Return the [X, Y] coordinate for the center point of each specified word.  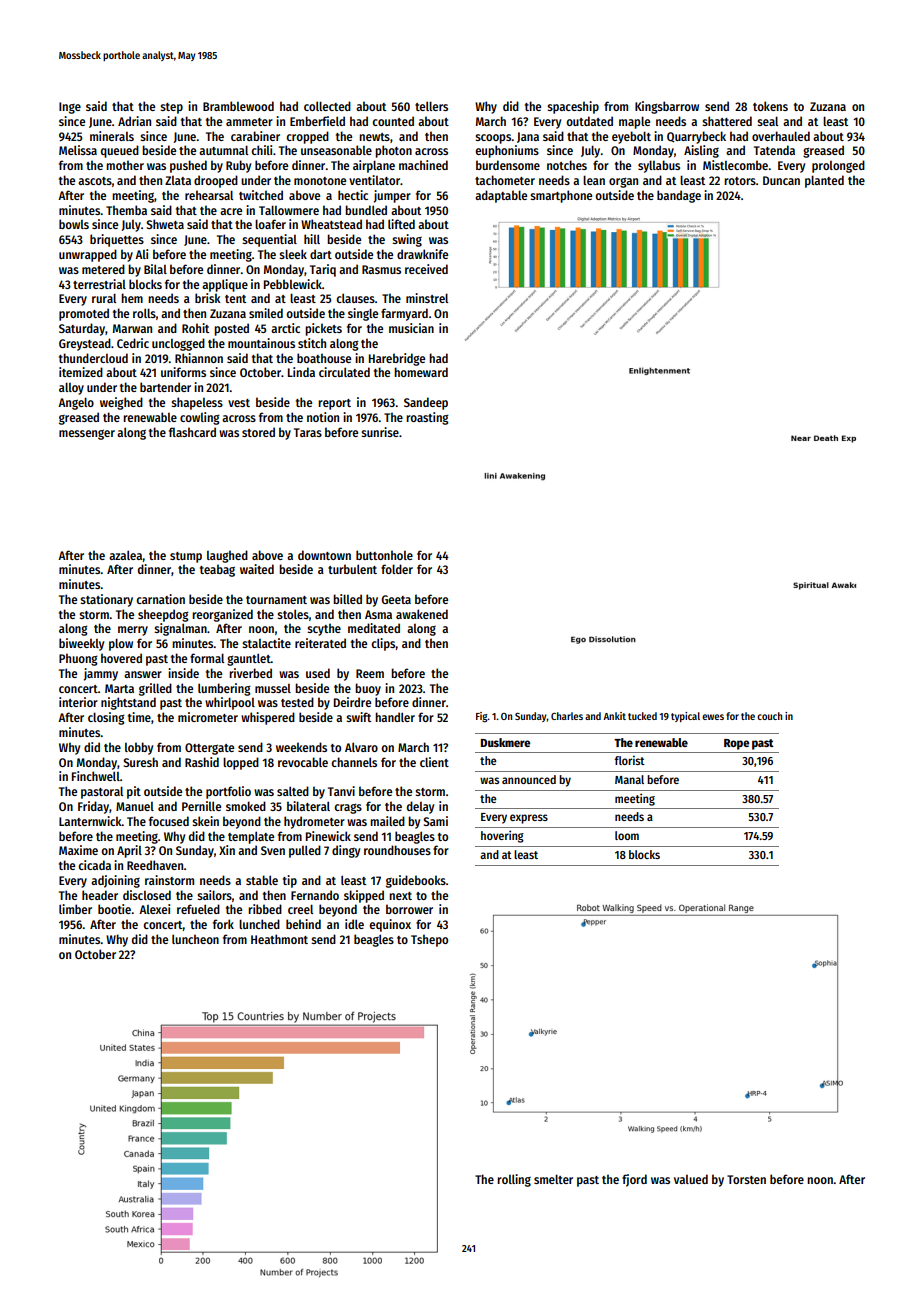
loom [627, 835]
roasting [427, 418]
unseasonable [336, 150]
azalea [125, 555]
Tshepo [429, 940]
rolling [514, 1180]
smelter [553, 1179]
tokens [770, 106]
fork [223, 924]
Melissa [78, 150]
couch [769, 716]
